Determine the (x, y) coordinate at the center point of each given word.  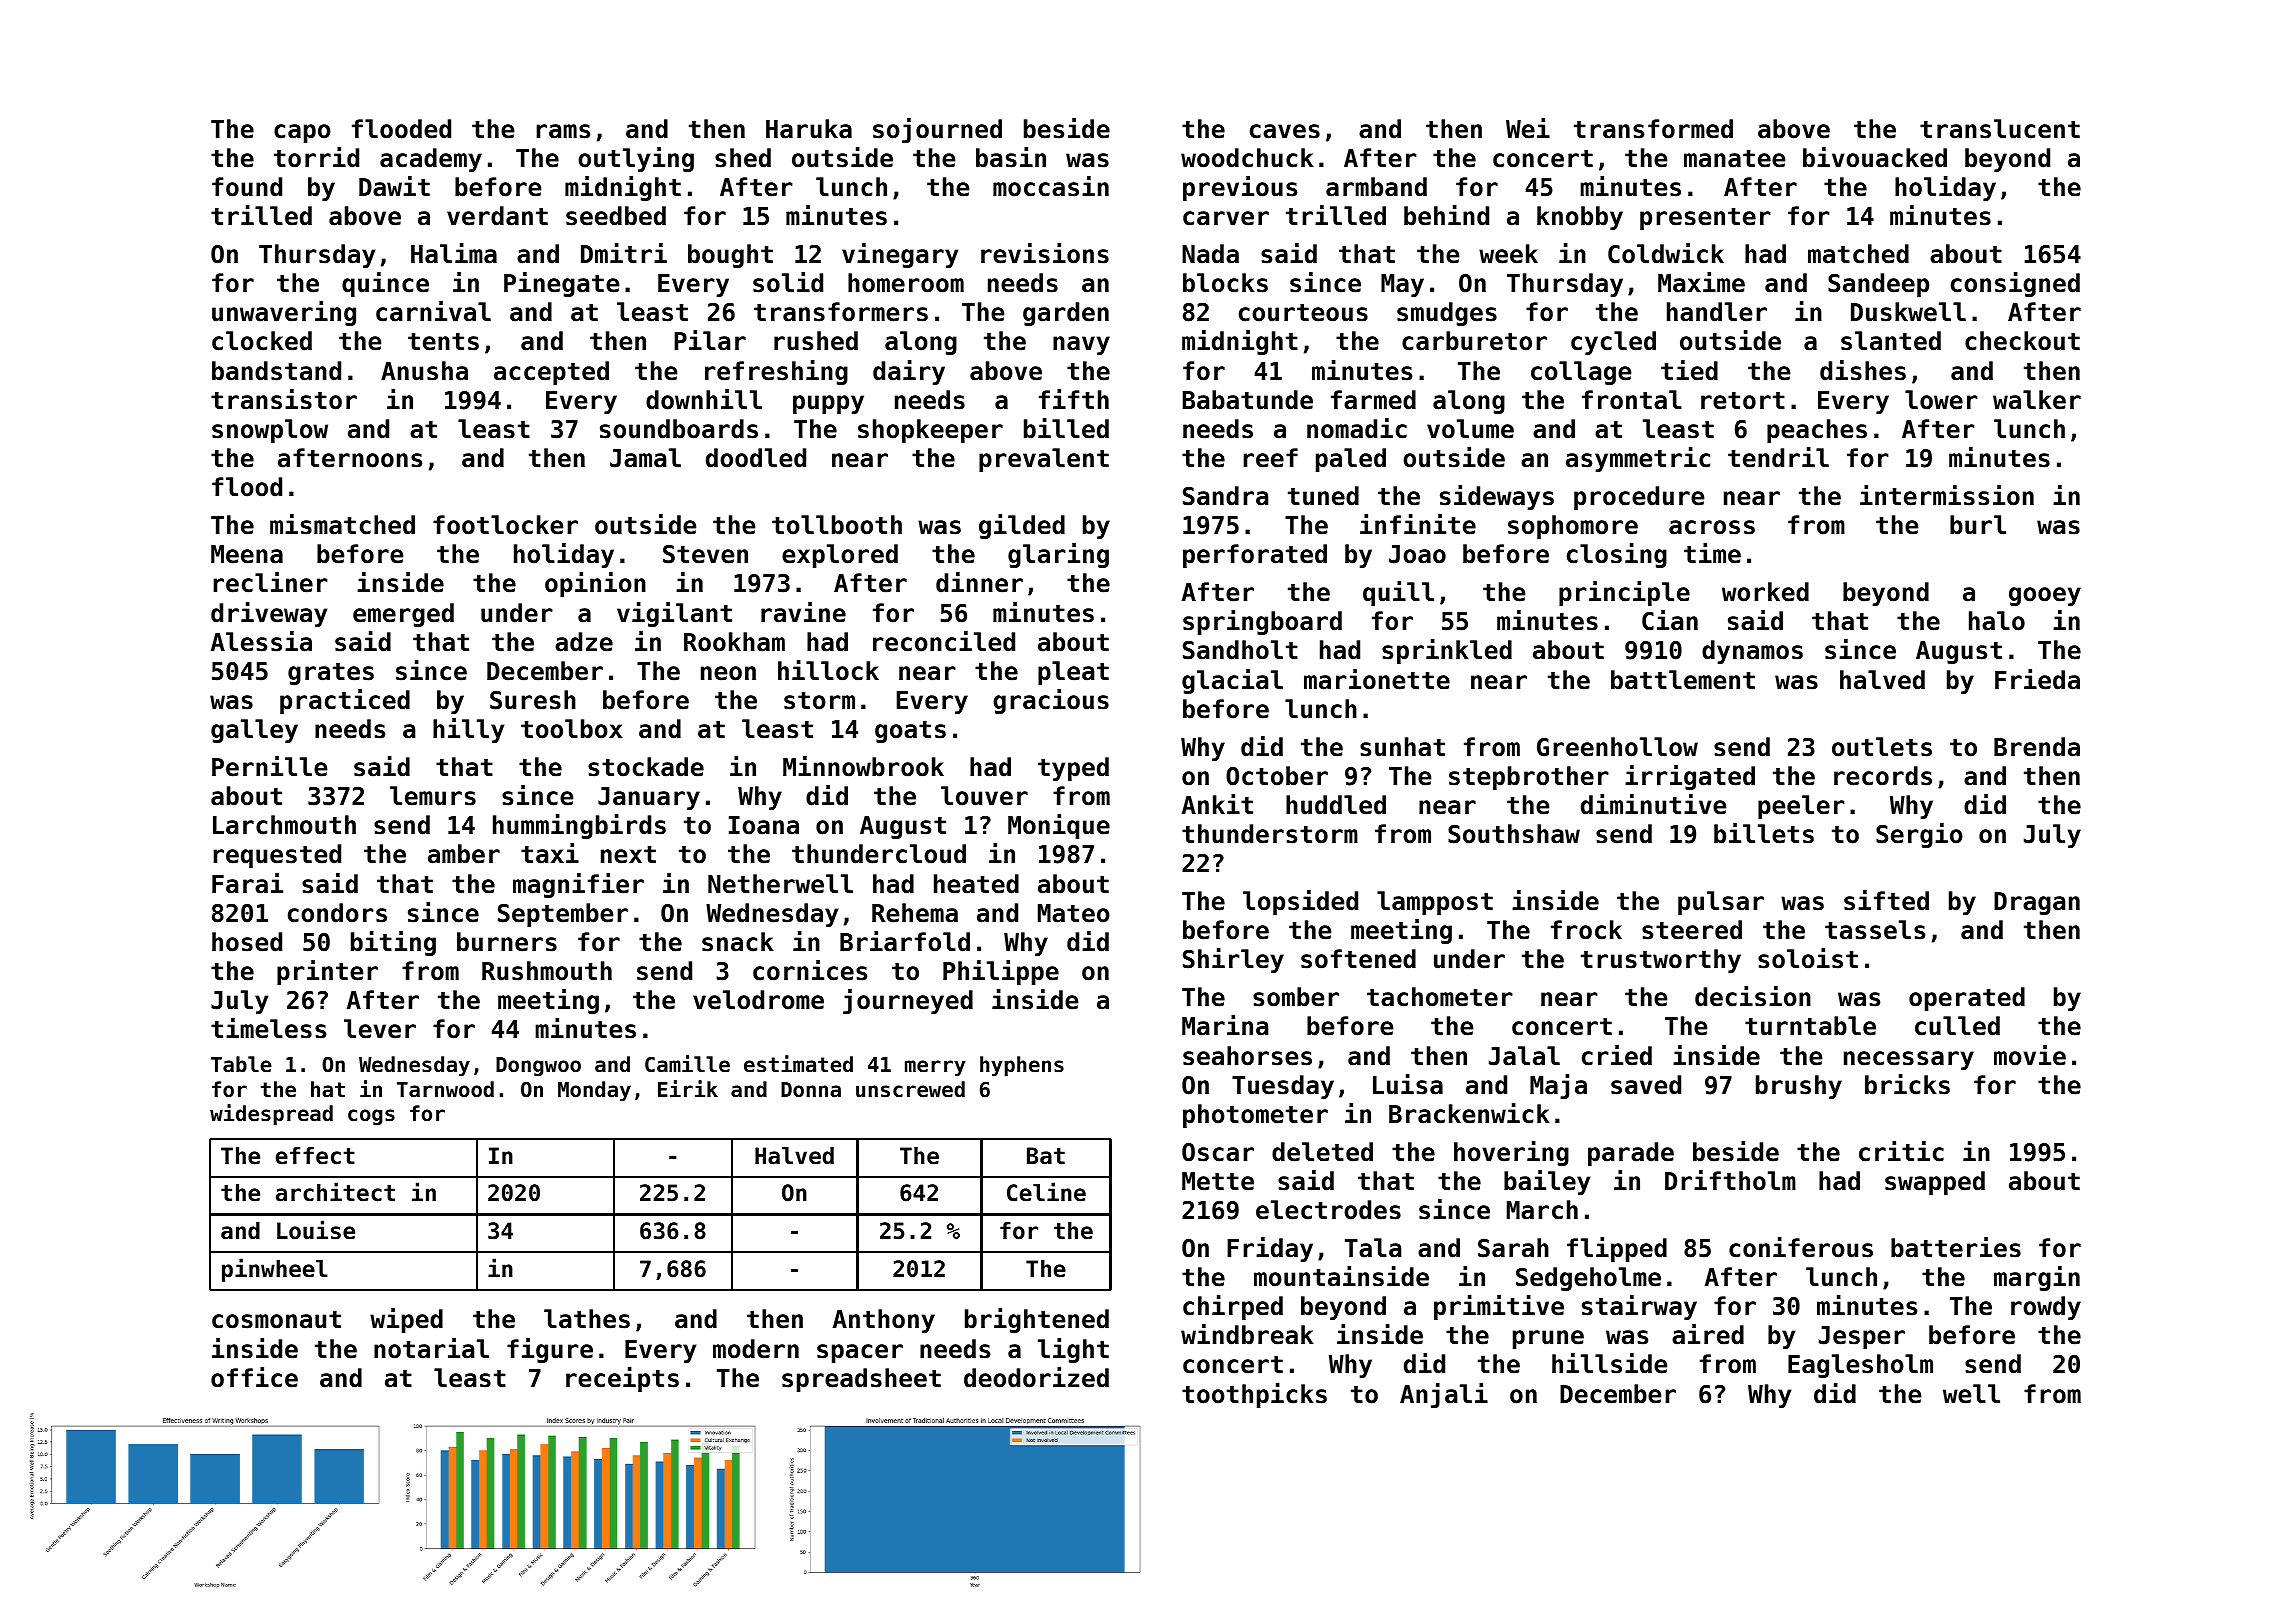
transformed (1653, 129)
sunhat (1402, 747)
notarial (431, 1348)
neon (728, 673)
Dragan (2037, 903)
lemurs (433, 796)
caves (1285, 131)
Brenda (2037, 747)
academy (431, 160)
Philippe (1001, 972)
